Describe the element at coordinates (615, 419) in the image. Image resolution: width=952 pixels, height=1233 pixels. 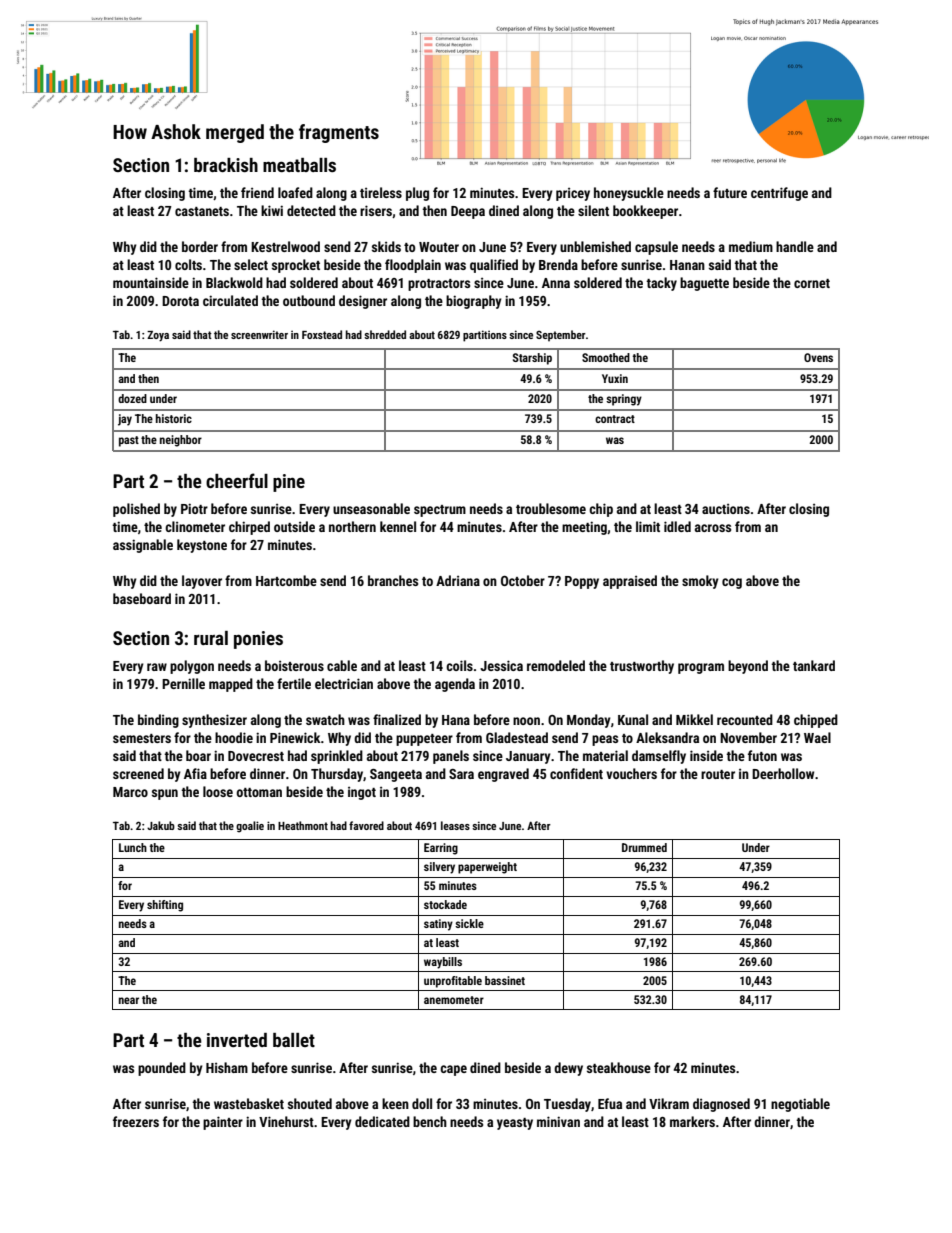
I see `contract` at that location.
